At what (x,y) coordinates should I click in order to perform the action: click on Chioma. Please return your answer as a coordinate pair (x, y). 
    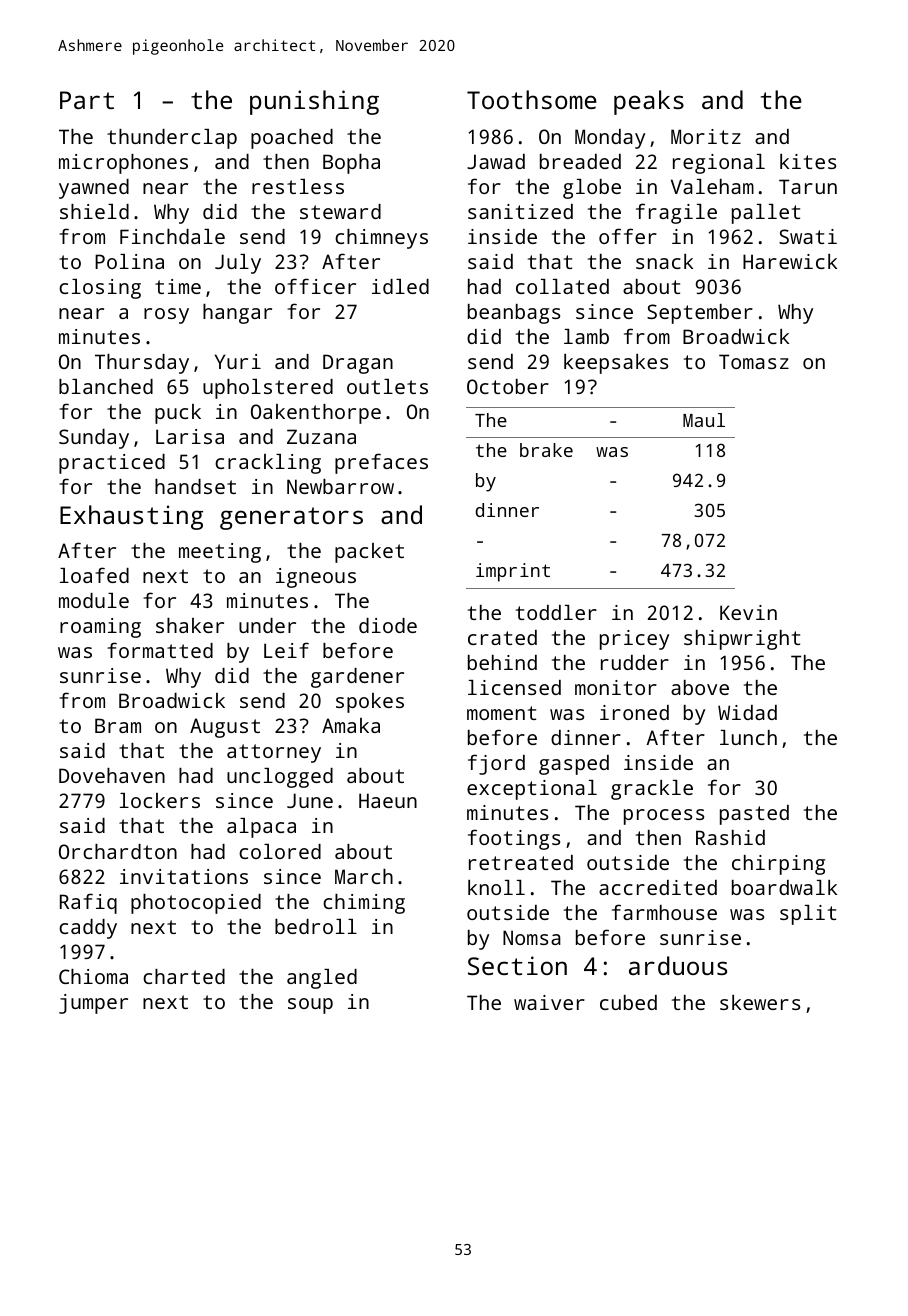
    Looking at the image, I should click on (93, 976).
